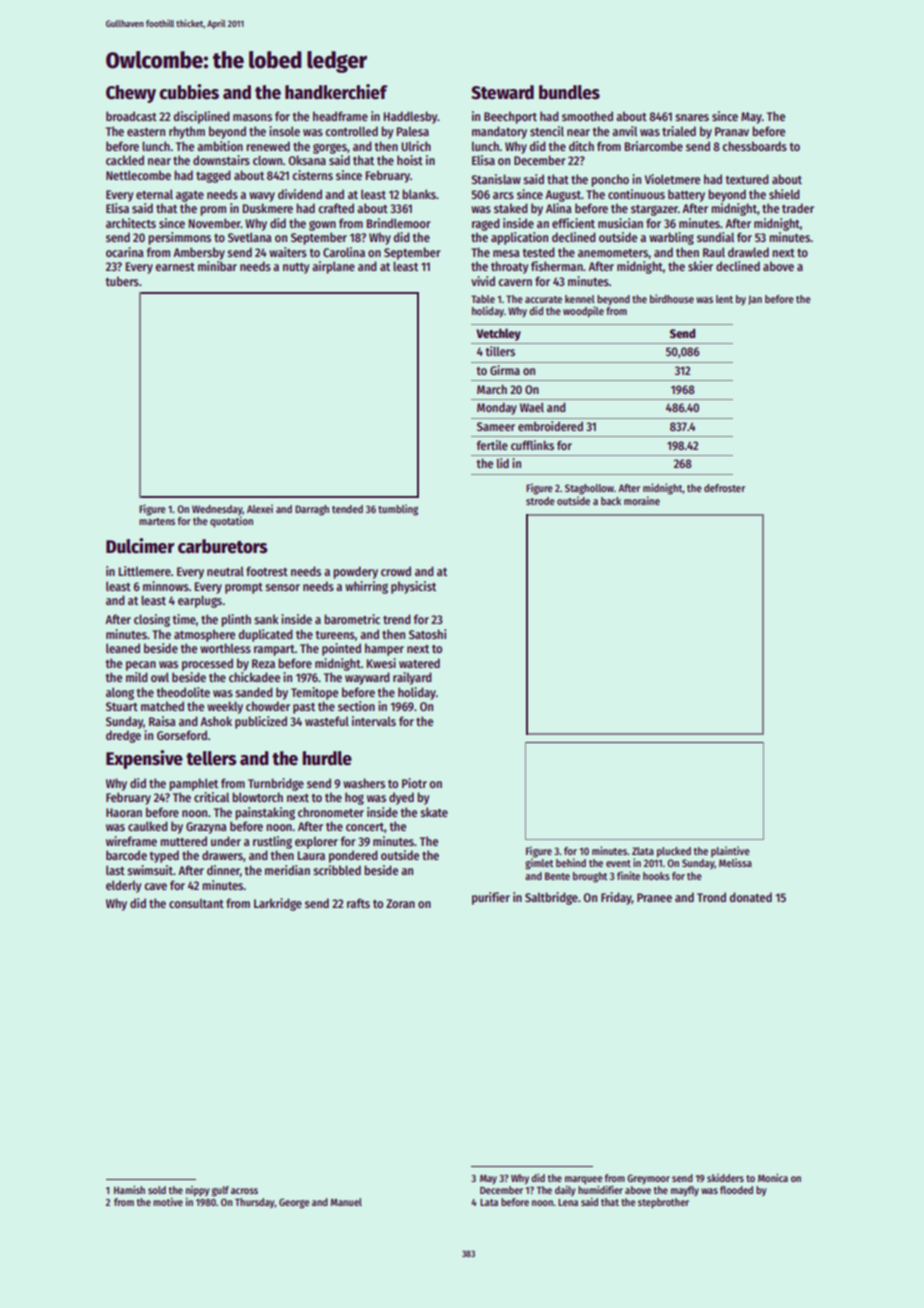 Image resolution: width=924 pixels, height=1308 pixels. I want to click on Wednesday, so click(217, 510).
